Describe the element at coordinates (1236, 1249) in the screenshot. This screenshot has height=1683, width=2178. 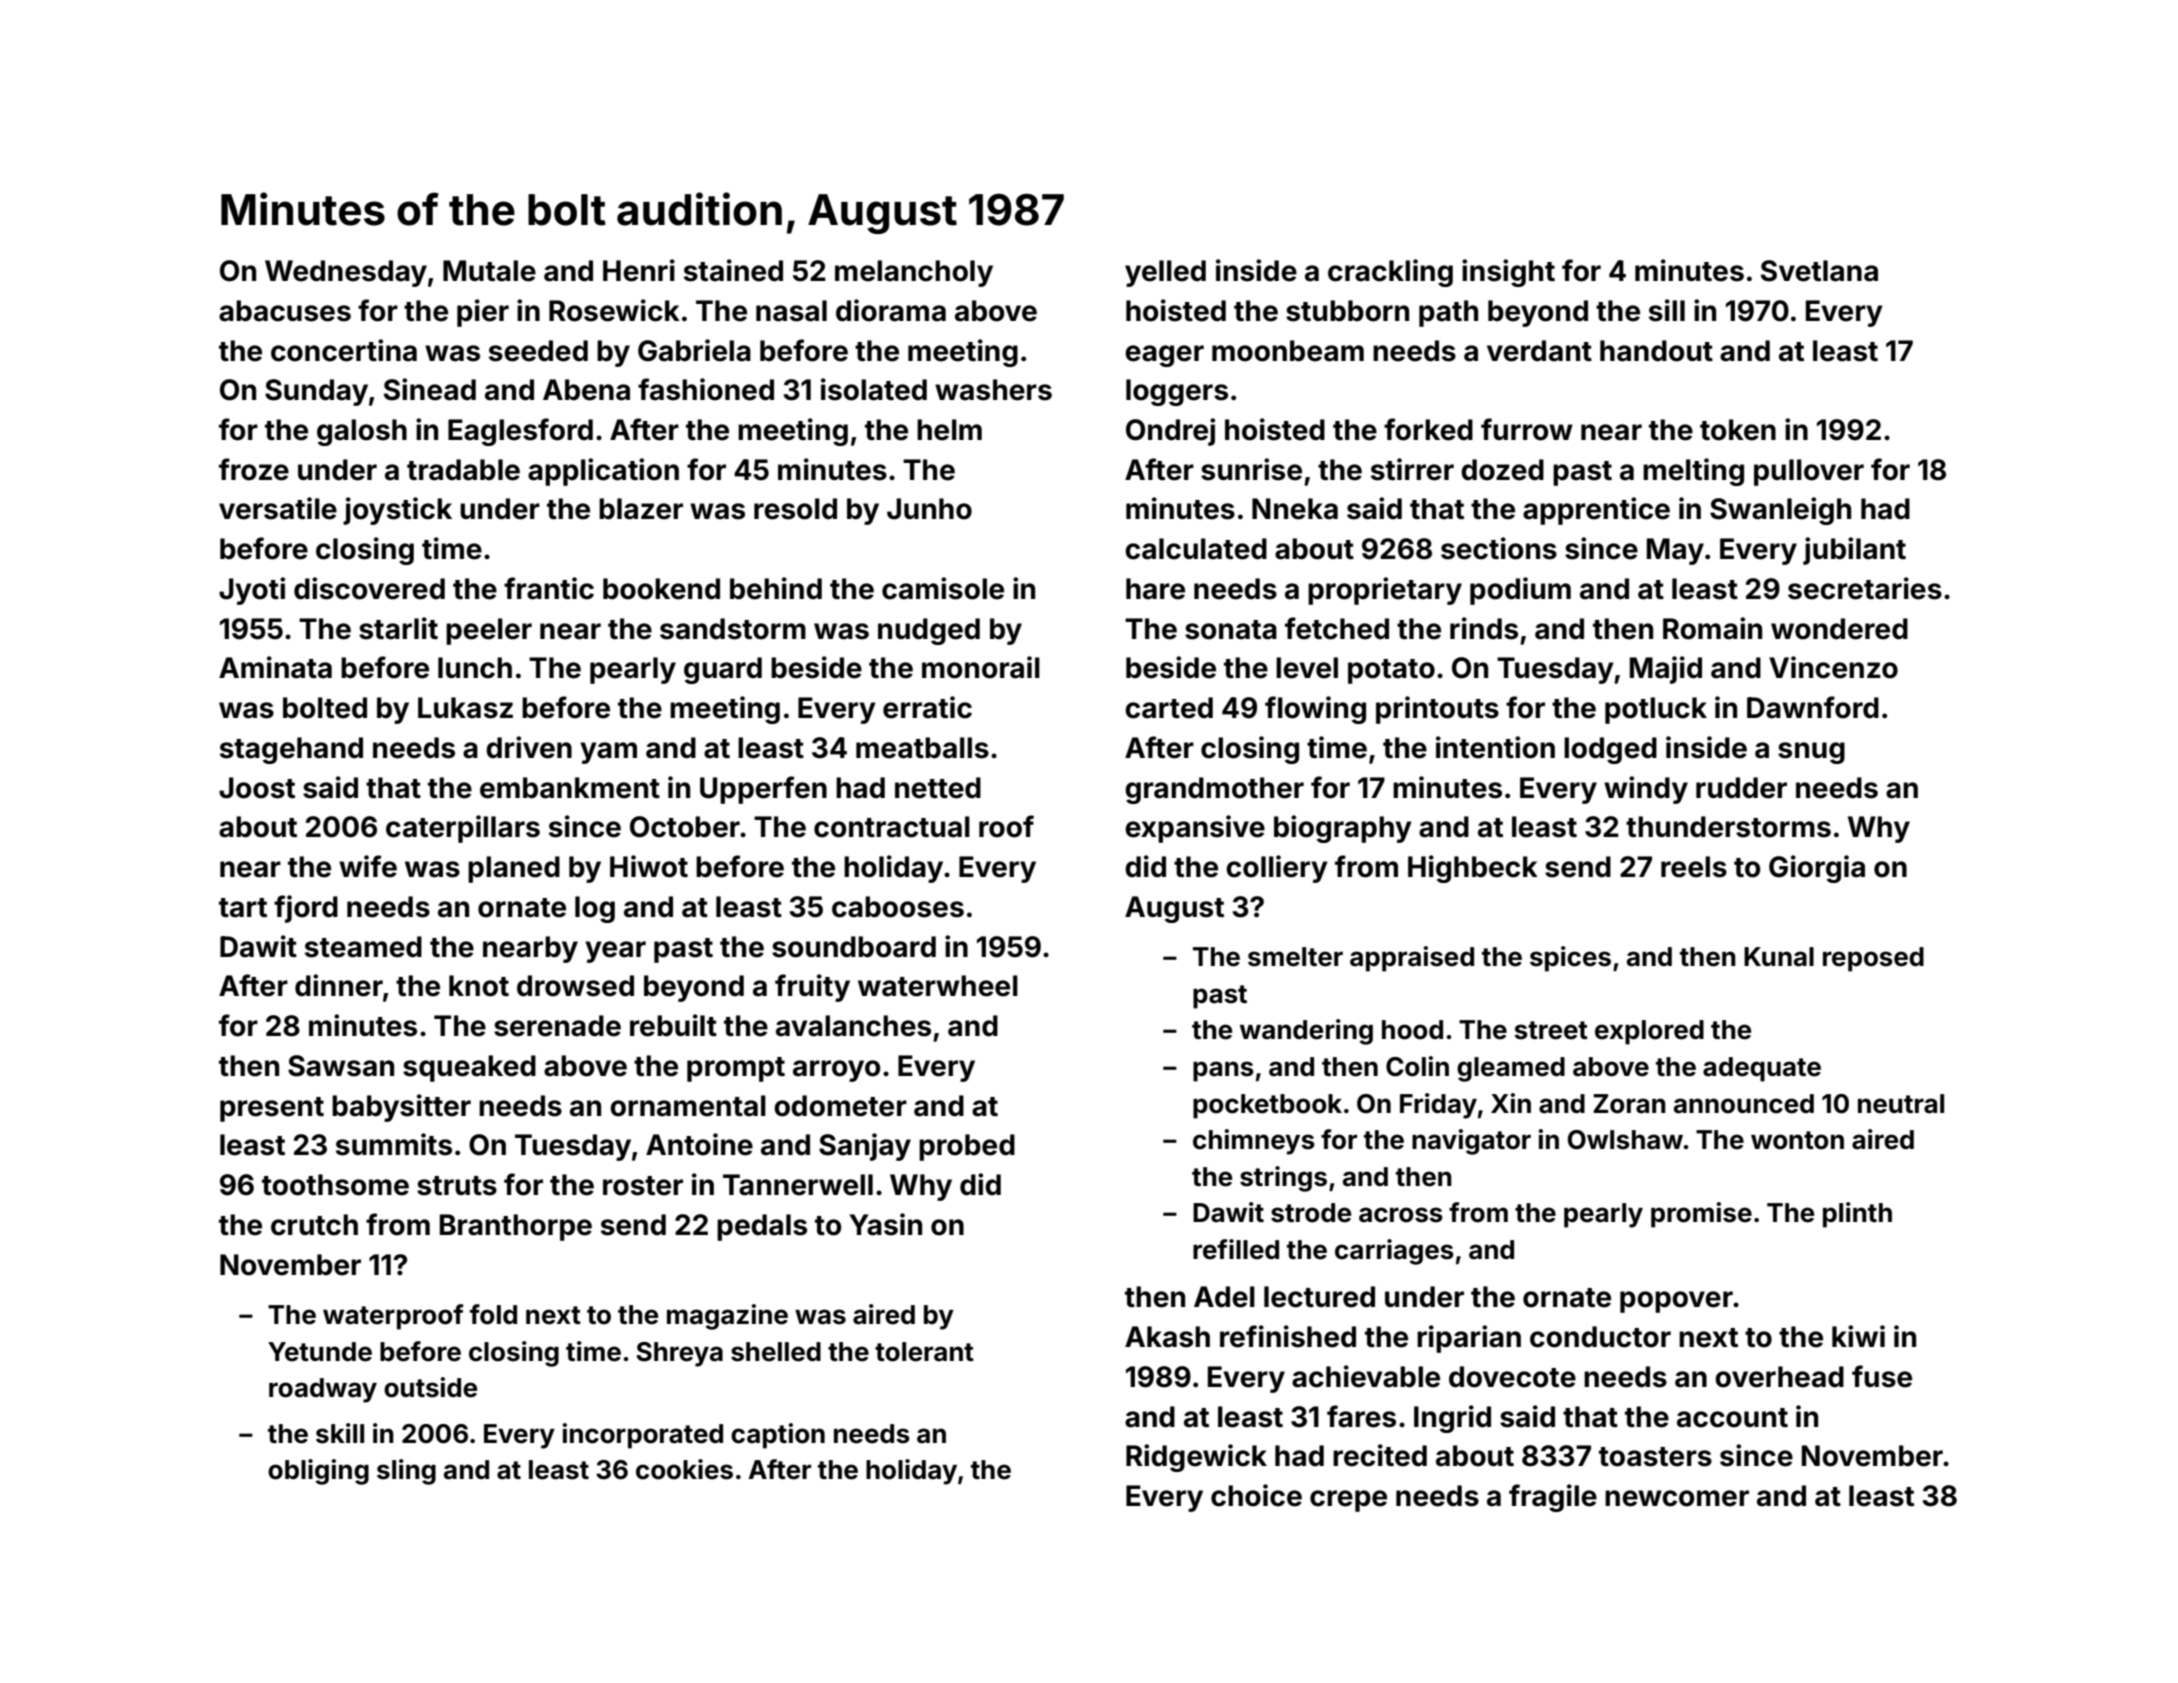
I see `refilled` at that location.
